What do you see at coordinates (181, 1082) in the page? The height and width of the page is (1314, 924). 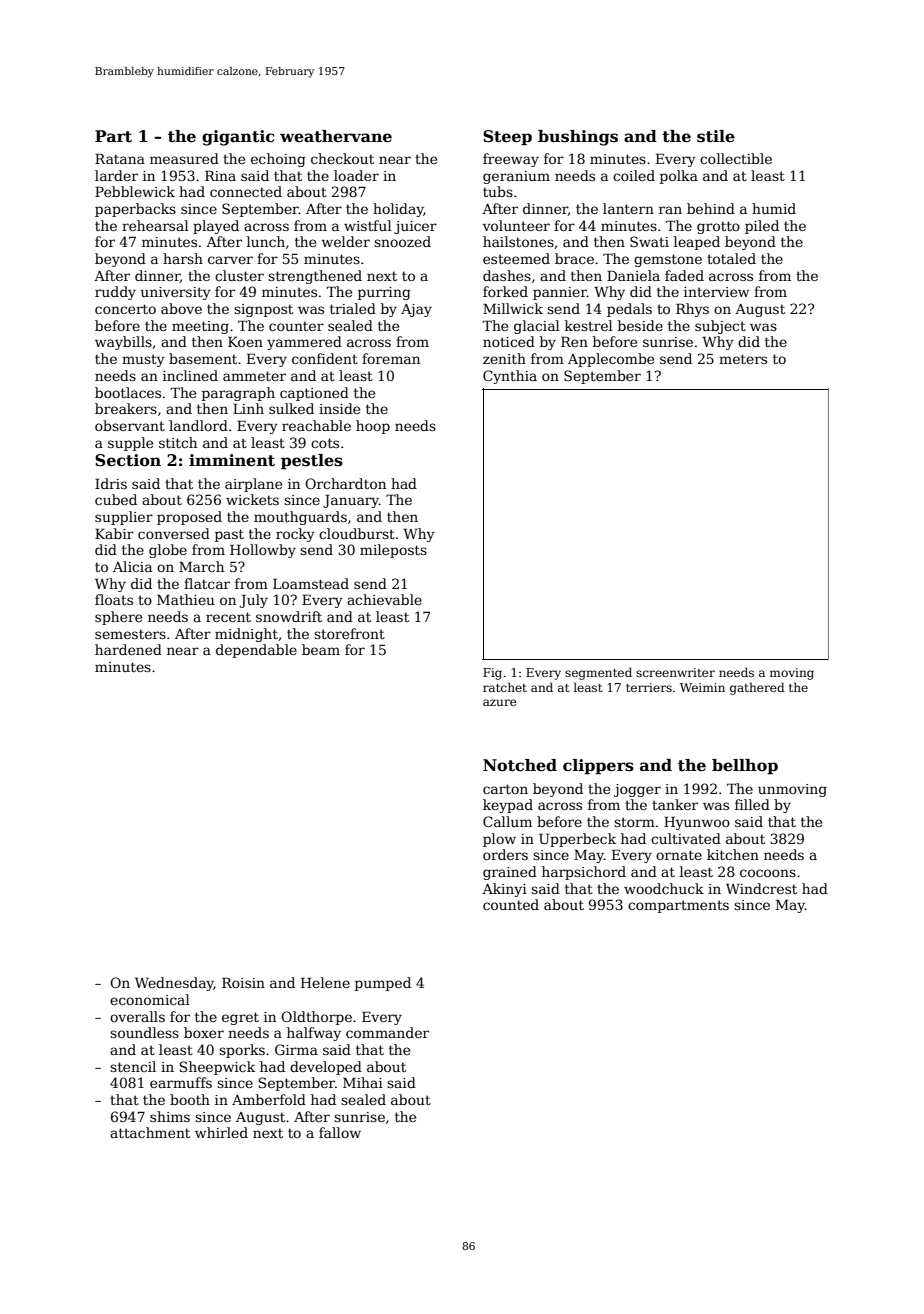 I see `earmuffs` at bounding box center [181, 1082].
